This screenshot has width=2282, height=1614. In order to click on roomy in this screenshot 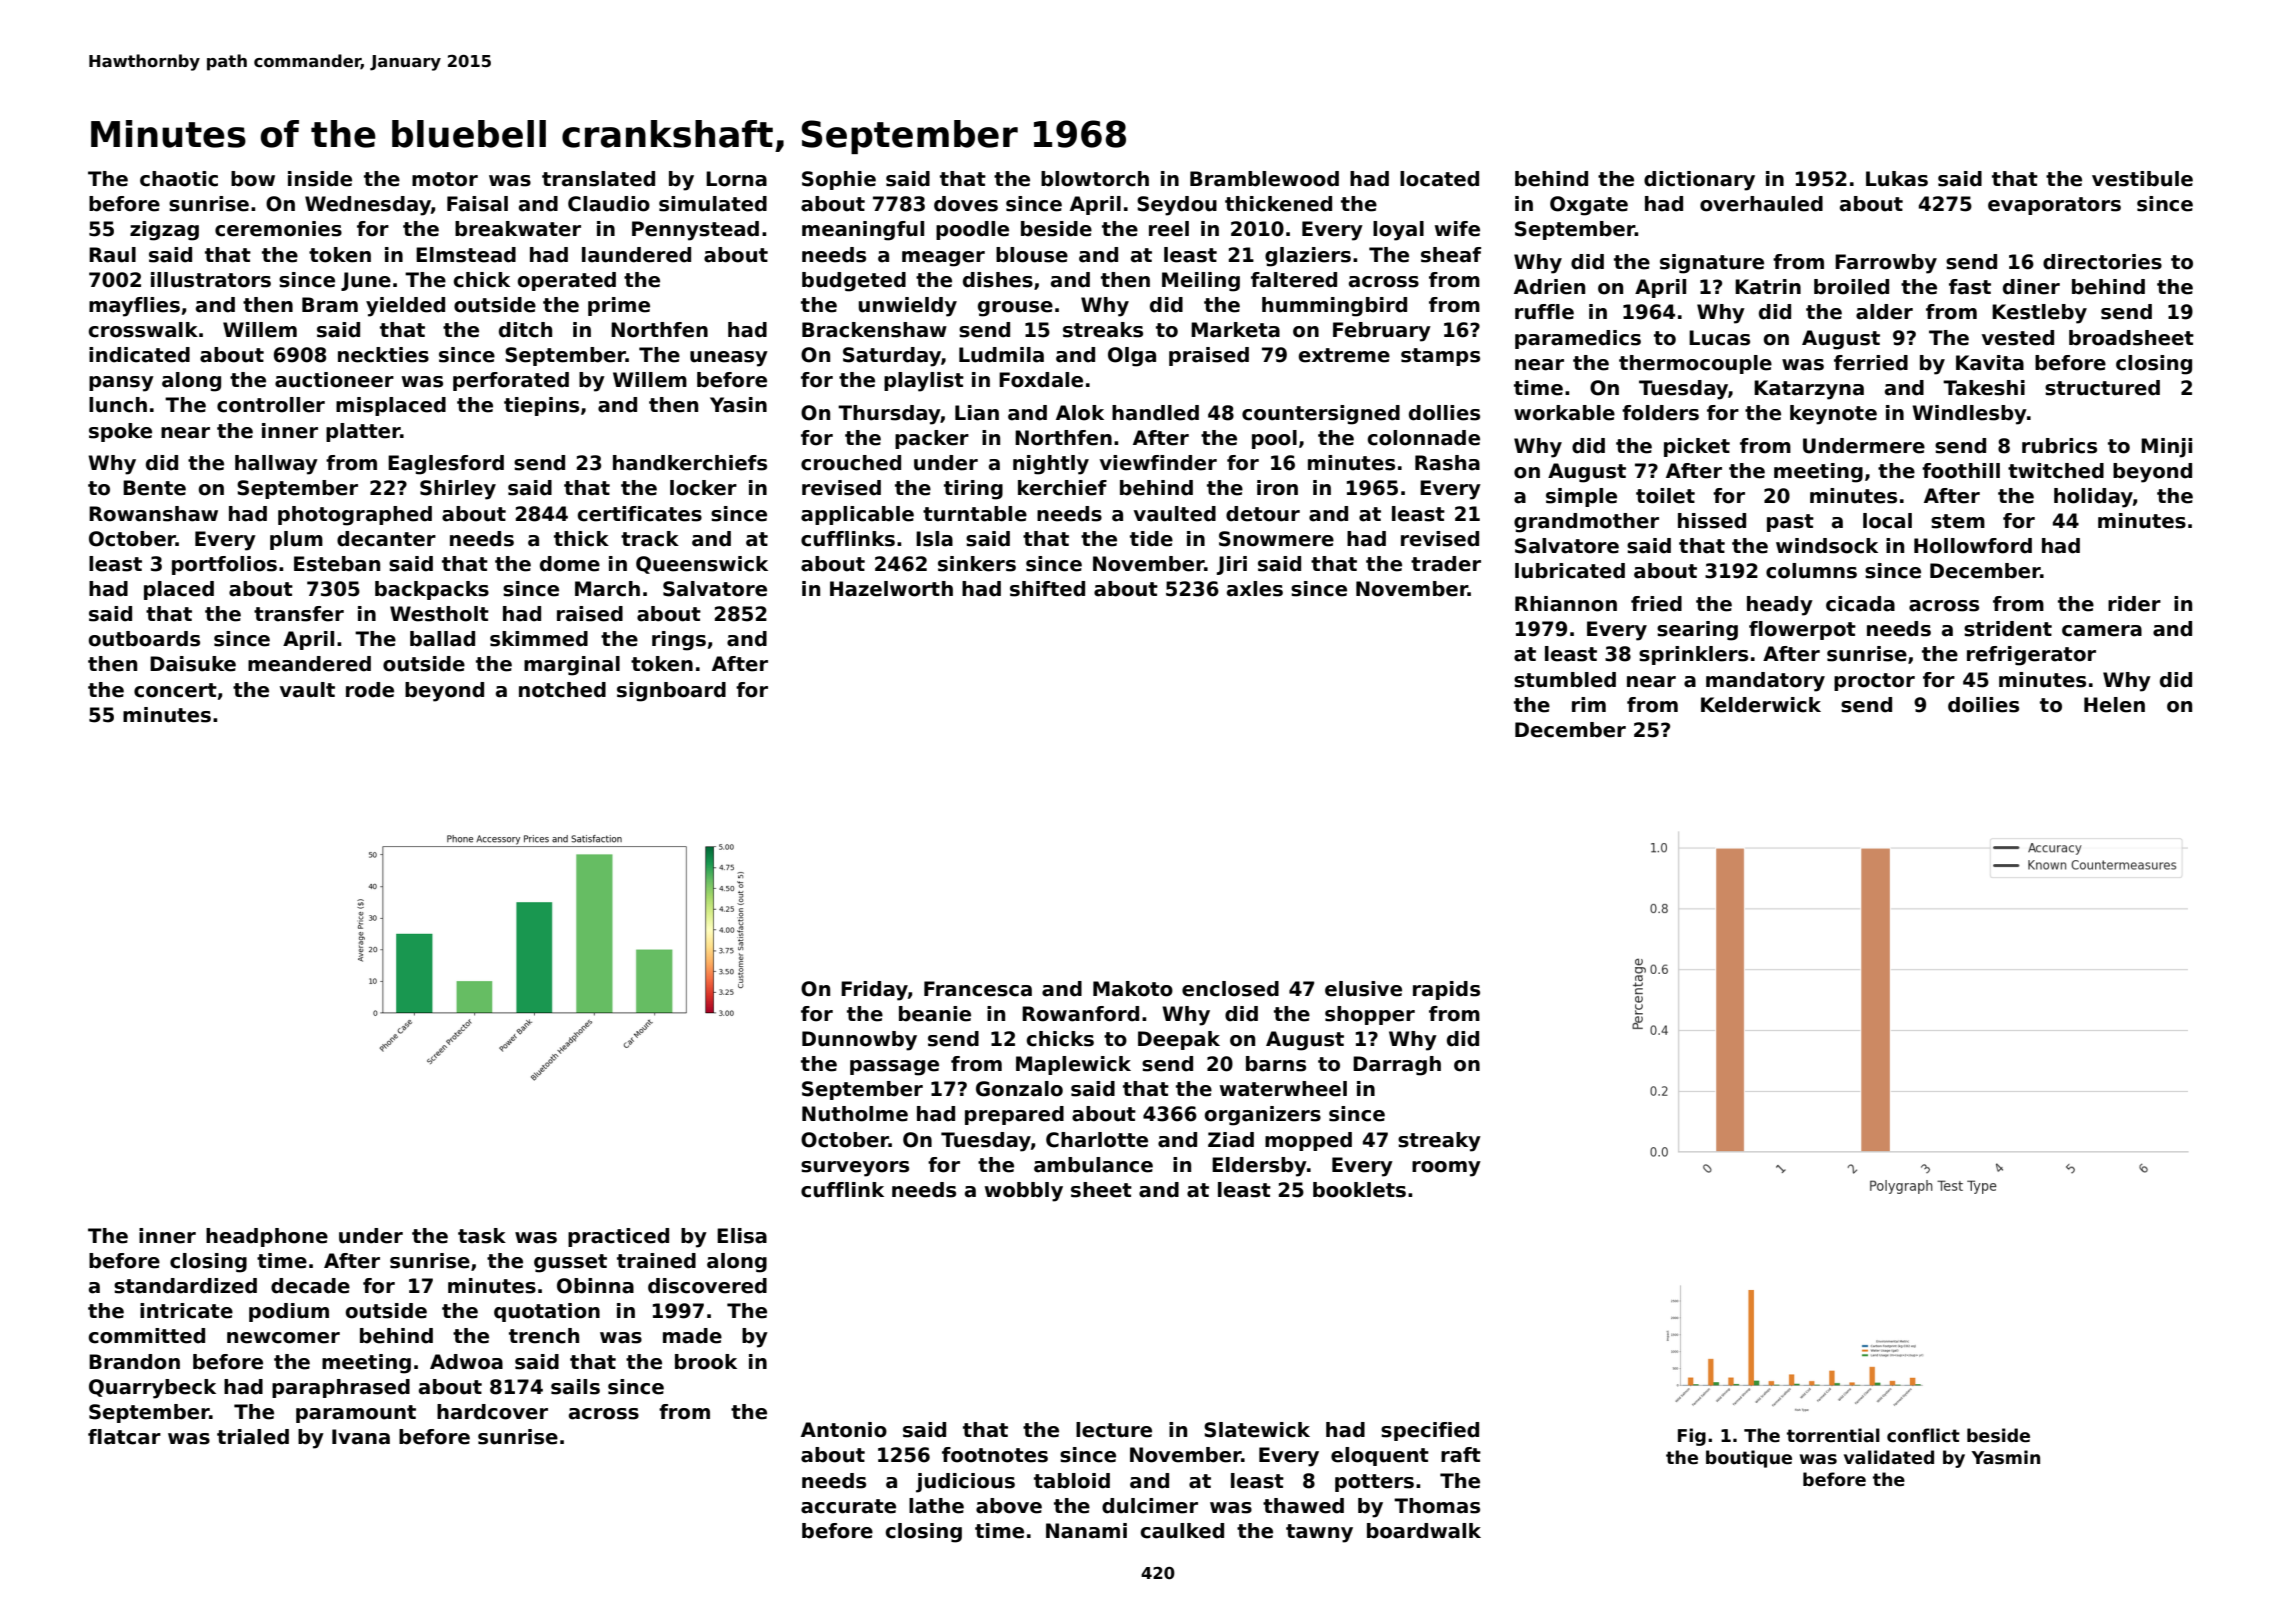, I will do `click(1446, 1169)`.
